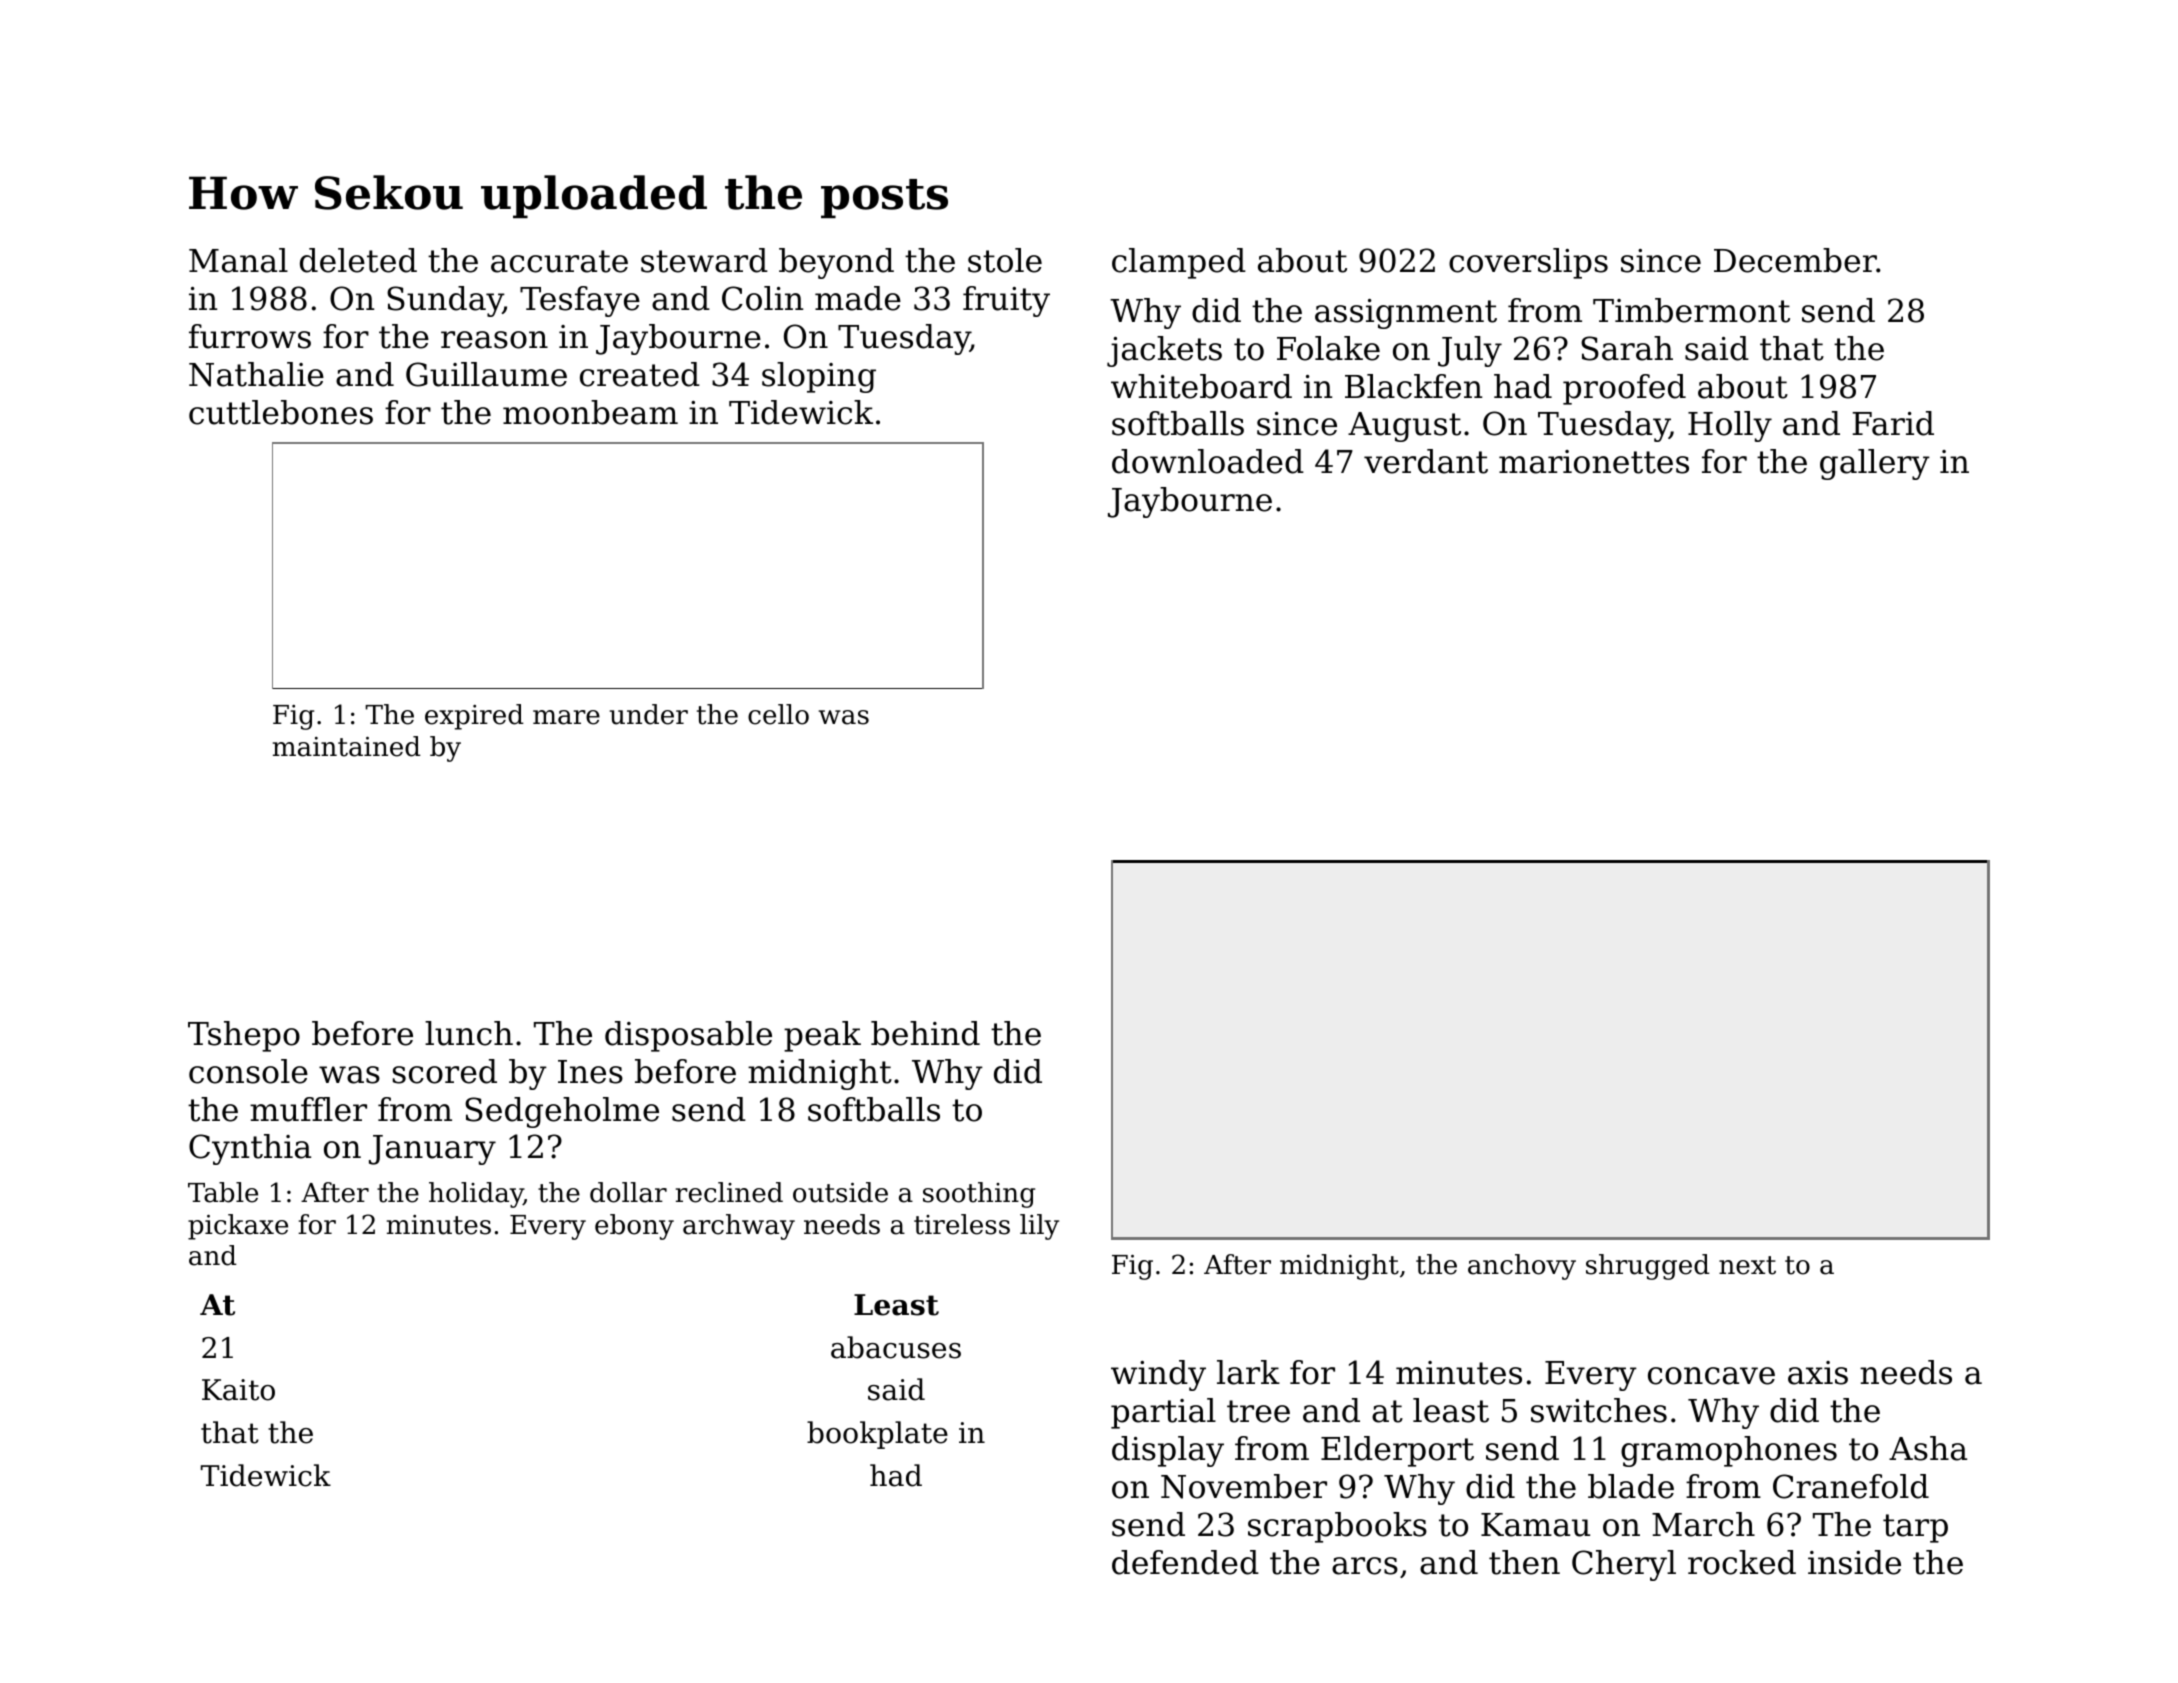 This screenshot has width=2178, height=1683. Describe the element at coordinates (1818, 1373) in the screenshot. I see `axis` at that location.
